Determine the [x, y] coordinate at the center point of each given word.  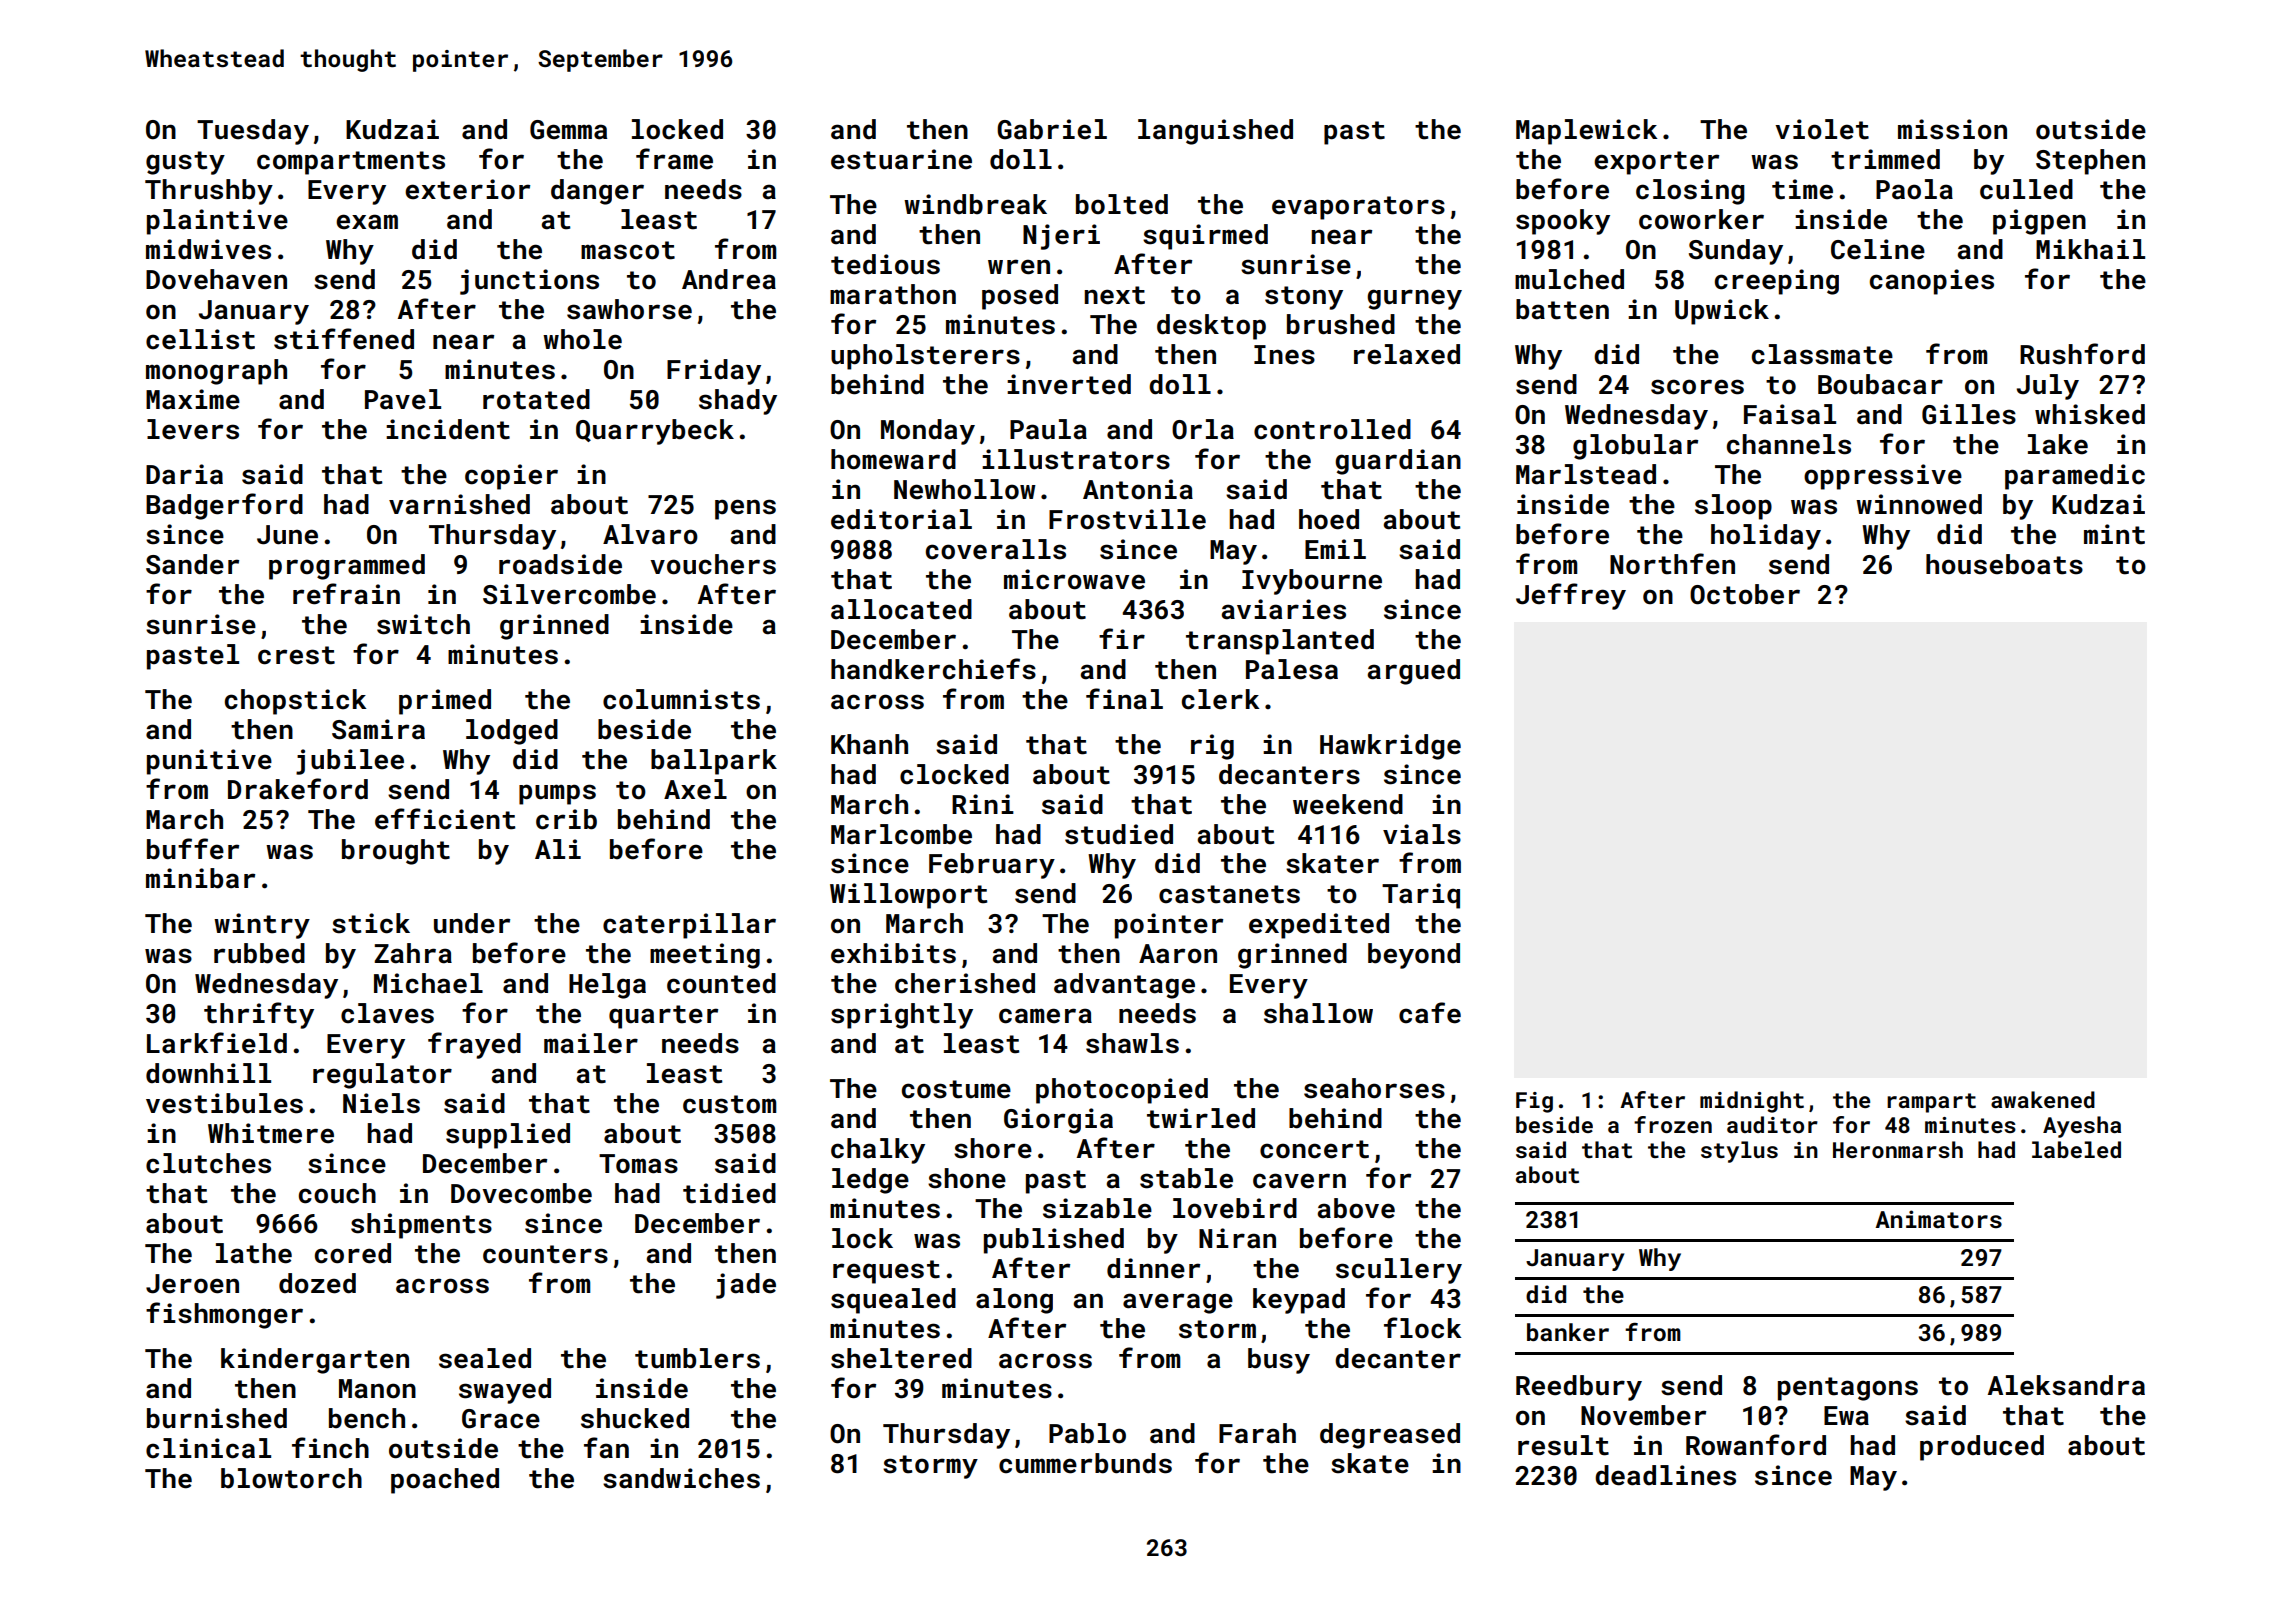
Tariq [1421, 896]
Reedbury [1579, 1388]
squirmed [1205, 237]
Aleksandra [2066, 1385]
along [1014, 1301]
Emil [1335, 549]
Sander [192, 564]
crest [296, 655]
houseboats [2004, 564]
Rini [983, 804]
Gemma [568, 130]
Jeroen [192, 1284]
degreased [1390, 1436]
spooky [1563, 222]
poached [445, 1481]
